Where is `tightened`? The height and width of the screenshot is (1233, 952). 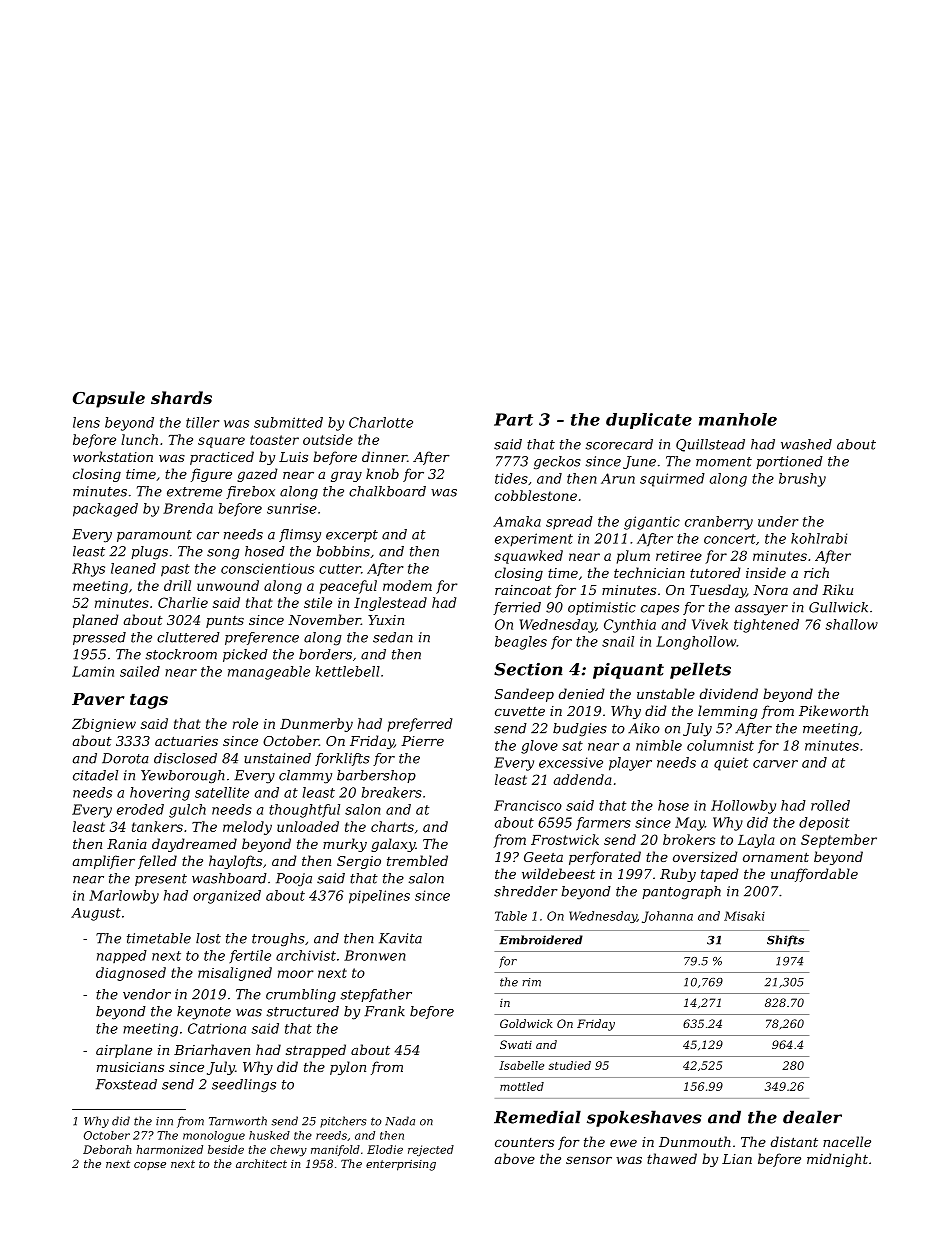 tightened is located at coordinates (766, 626).
